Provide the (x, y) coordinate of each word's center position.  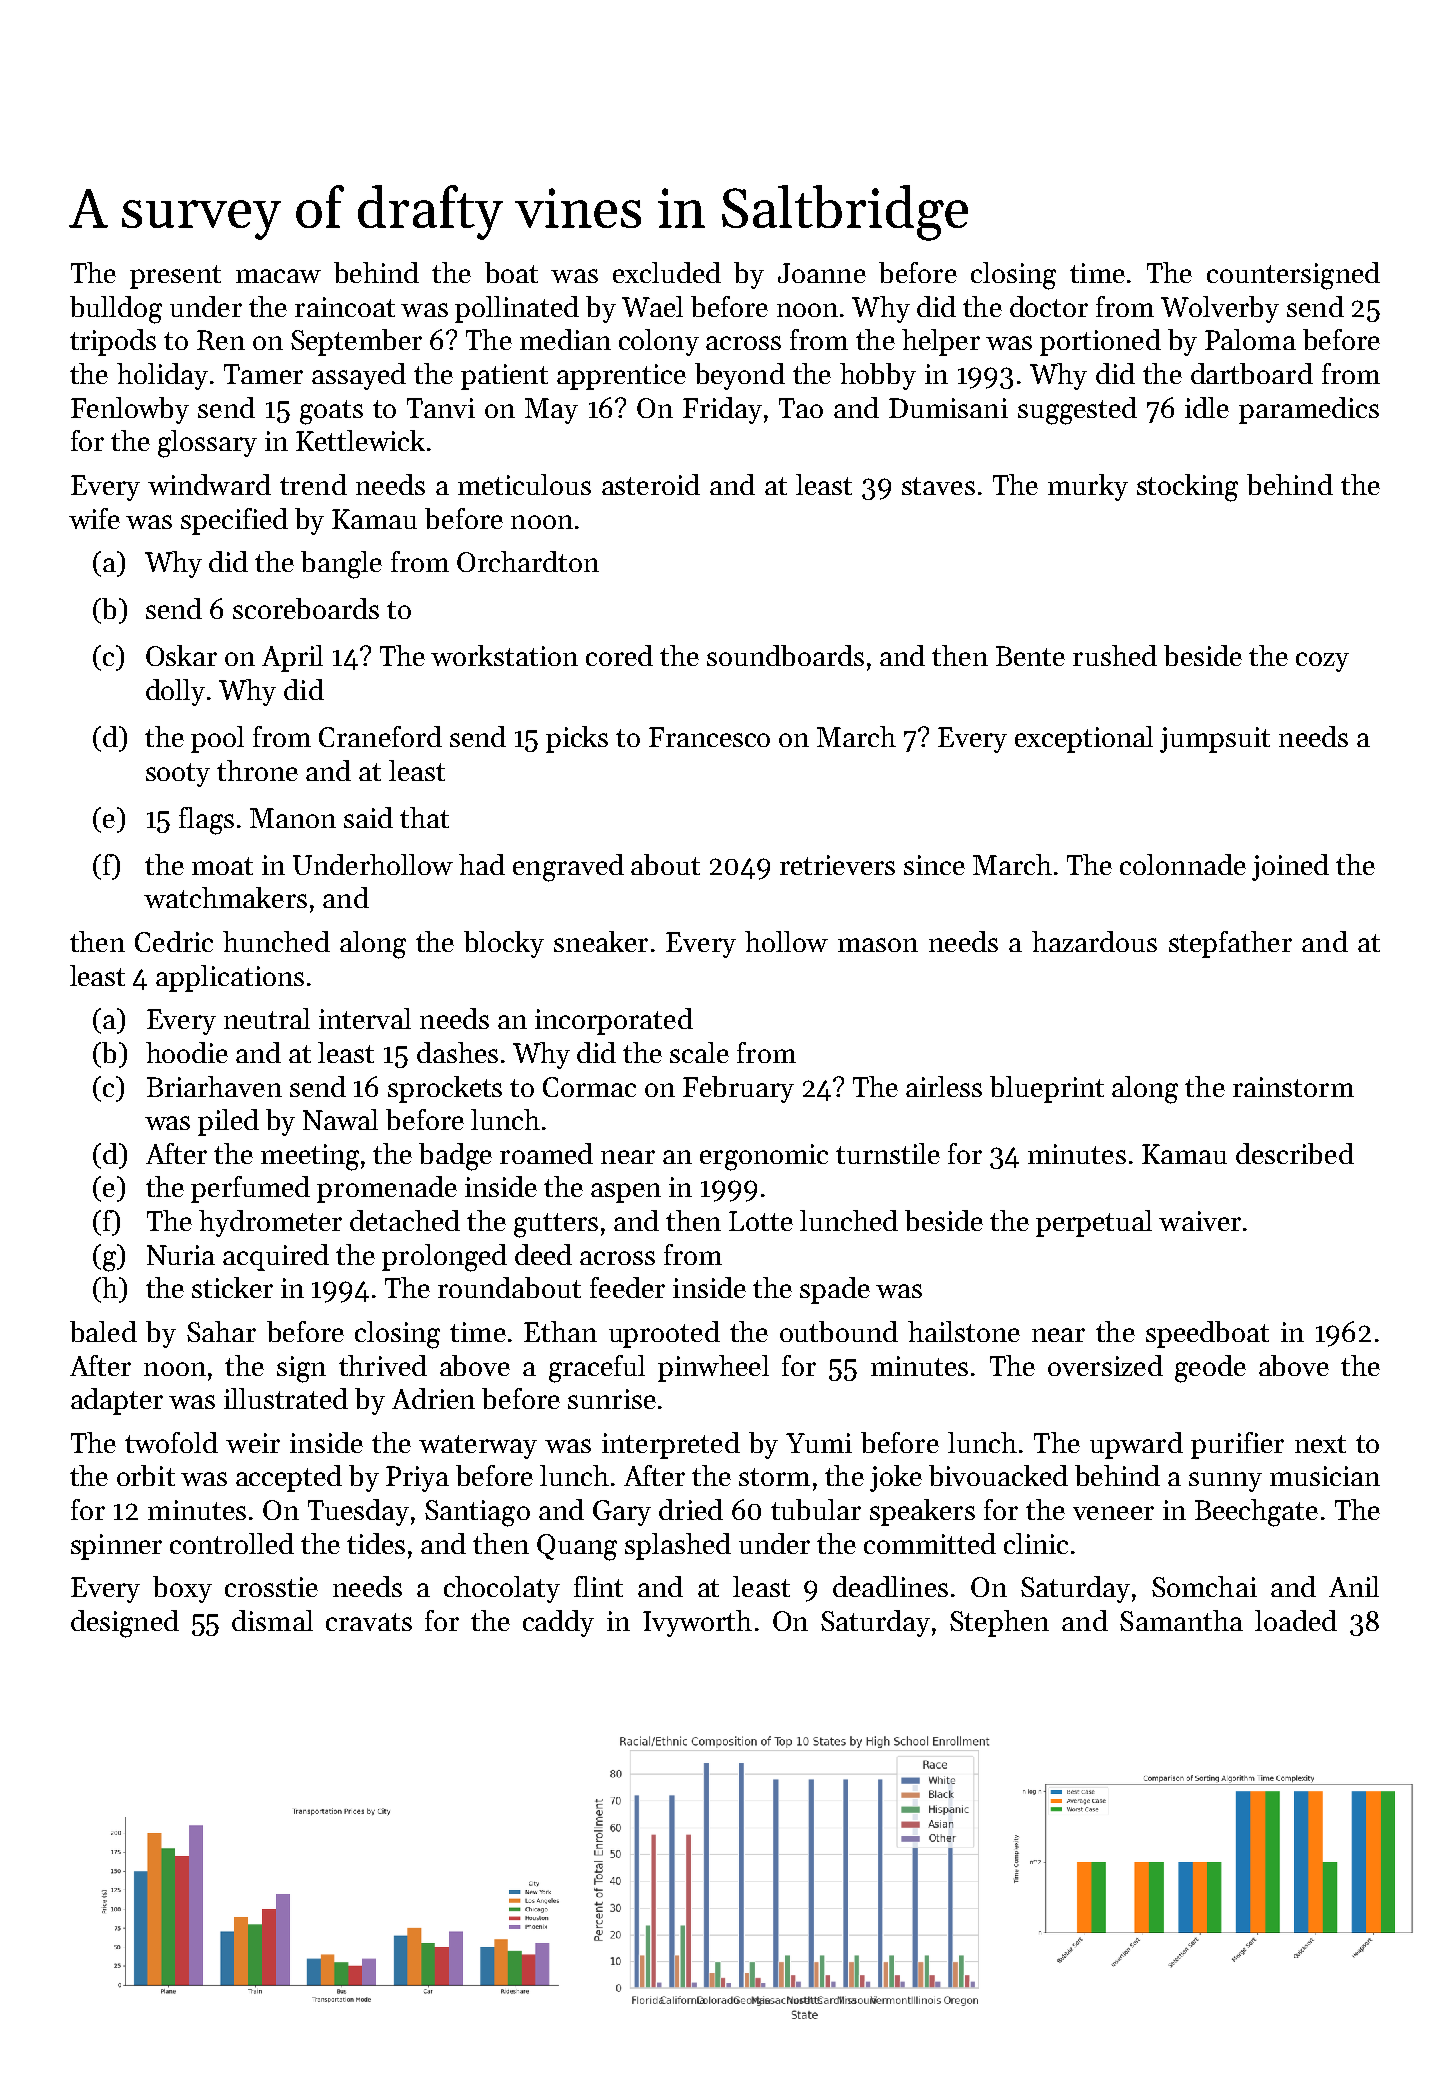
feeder (627, 1287)
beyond (740, 376)
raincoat (345, 307)
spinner (116, 1547)
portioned (1100, 342)
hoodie (187, 1052)
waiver (1200, 1221)
